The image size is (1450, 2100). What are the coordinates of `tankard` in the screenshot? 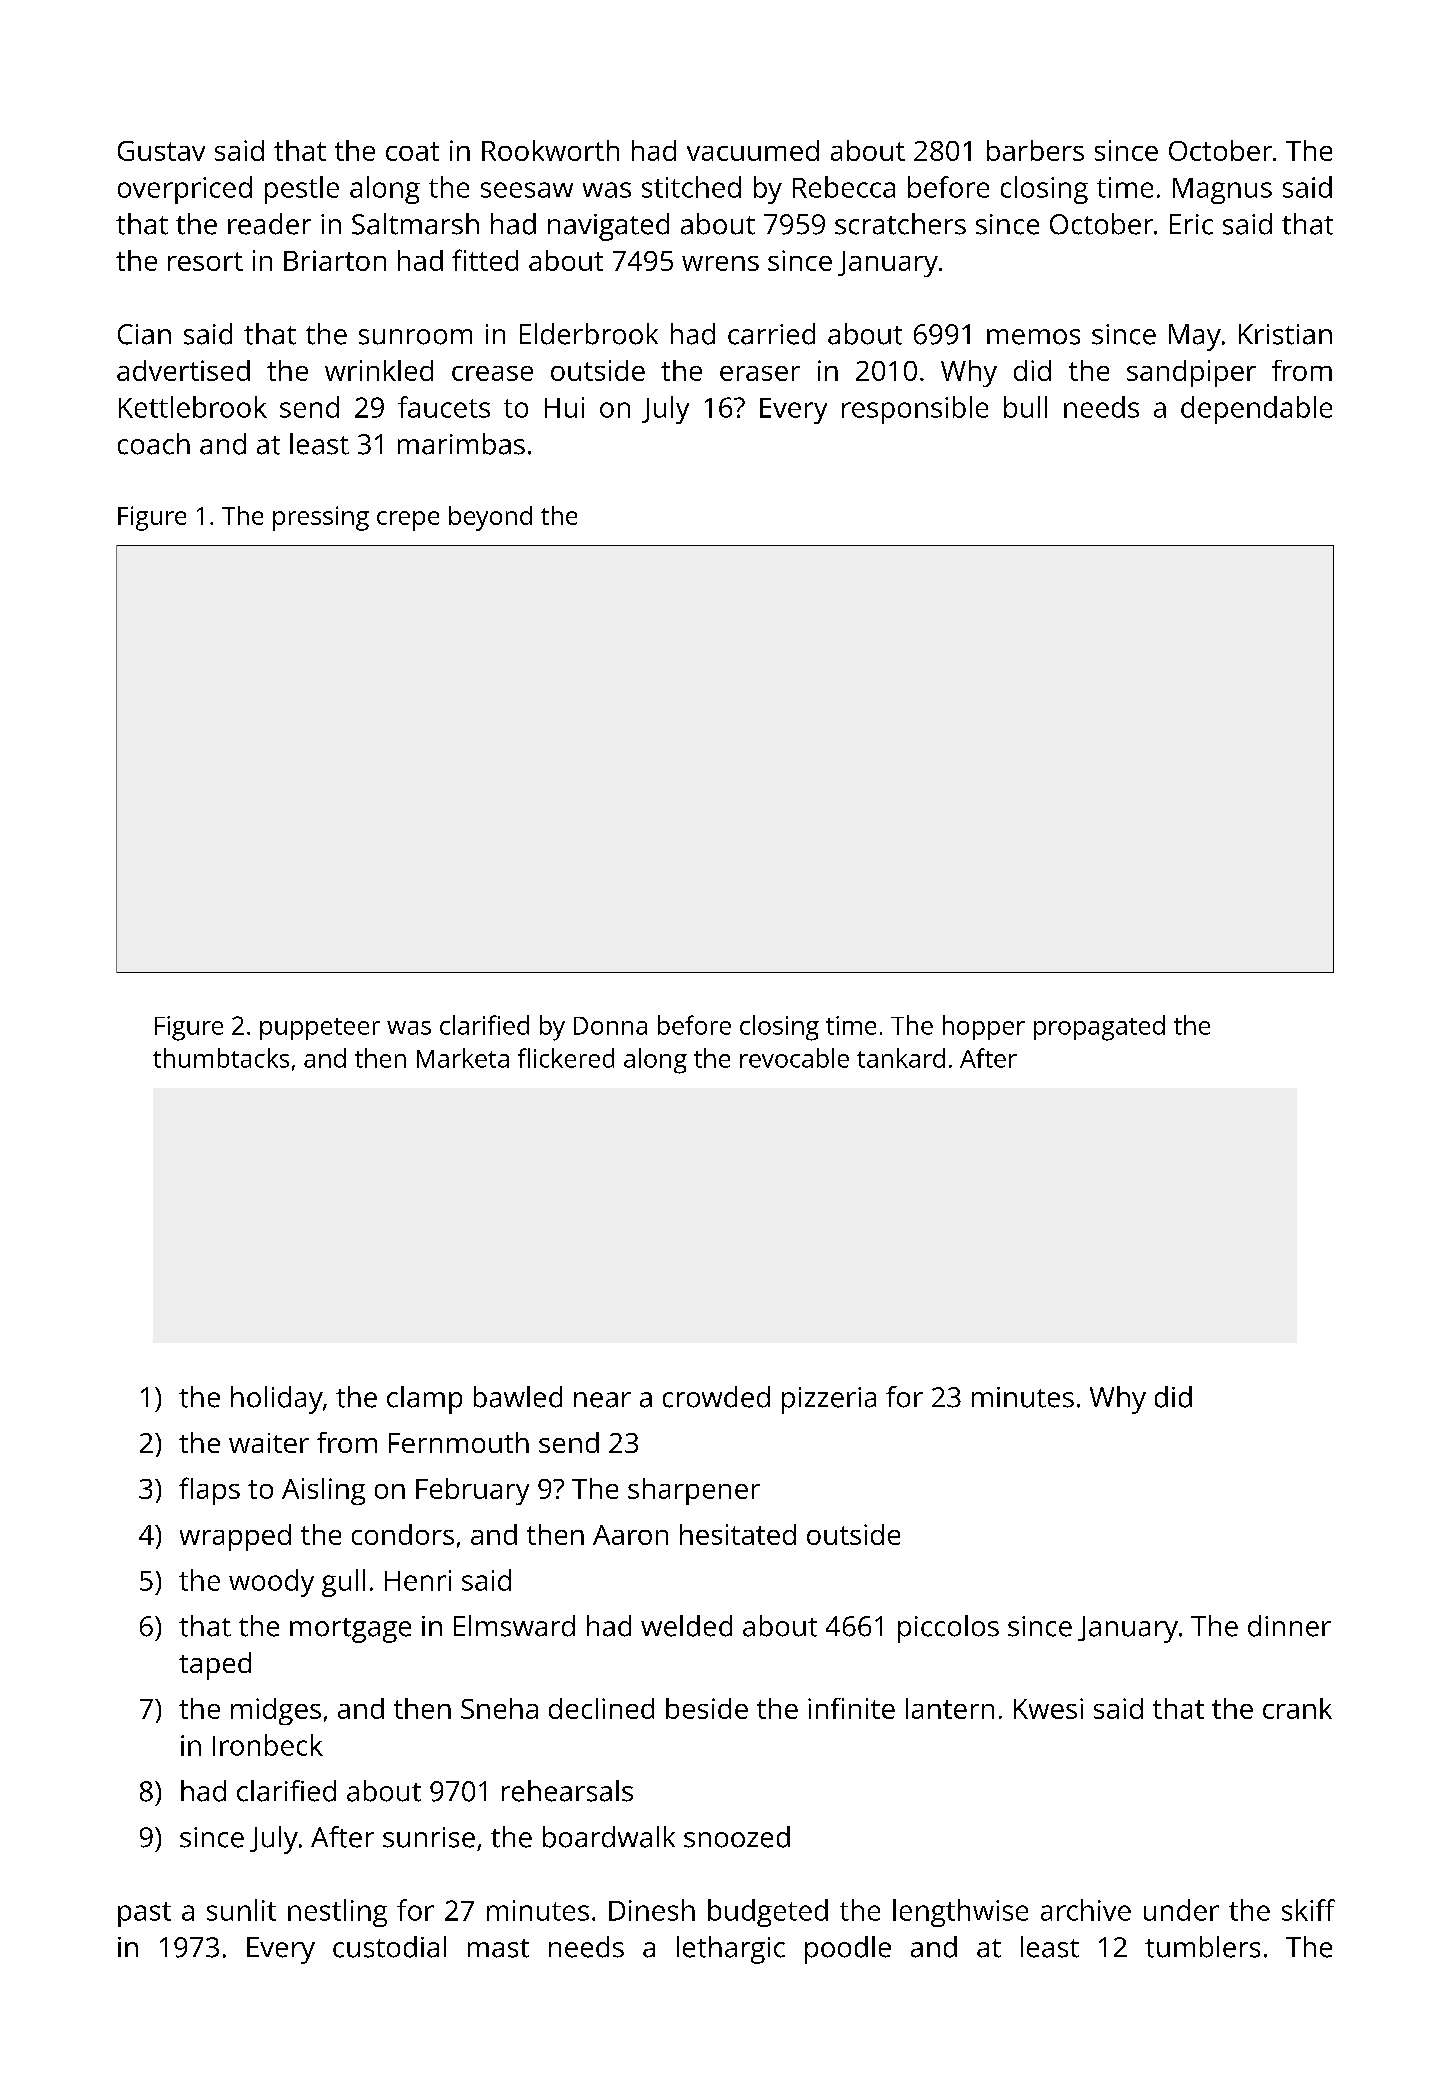 It's located at (901, 1058).
